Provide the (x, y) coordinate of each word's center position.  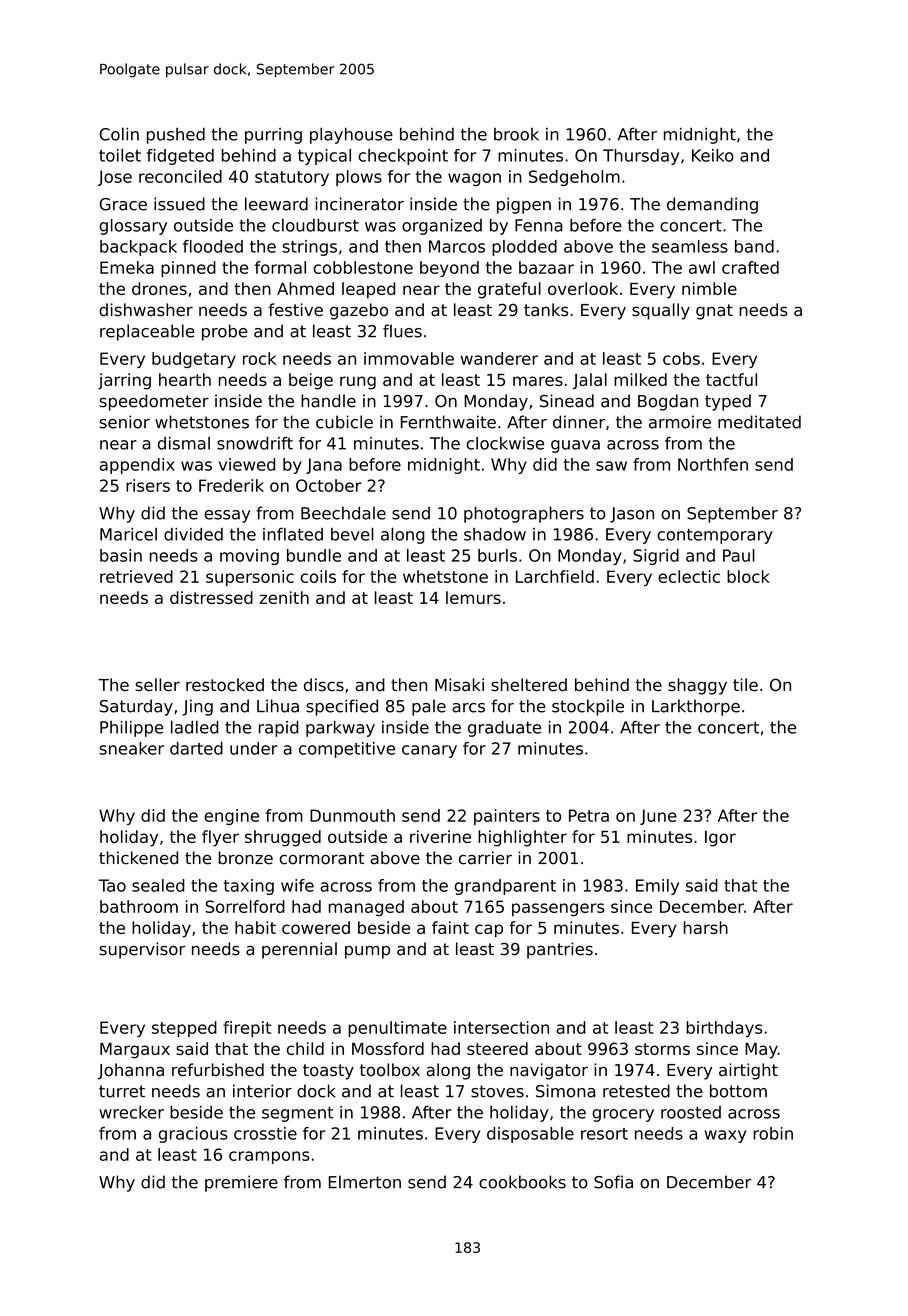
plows (359, 178)
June (658, 817)
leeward (276, 204)
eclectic (689, 576)
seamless (690, 246)
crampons (269, 1157)
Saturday (136, 707)
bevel (352, 534)
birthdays (724, 1029)
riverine (440, 836)
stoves (497, 1091)
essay (227, 516)
